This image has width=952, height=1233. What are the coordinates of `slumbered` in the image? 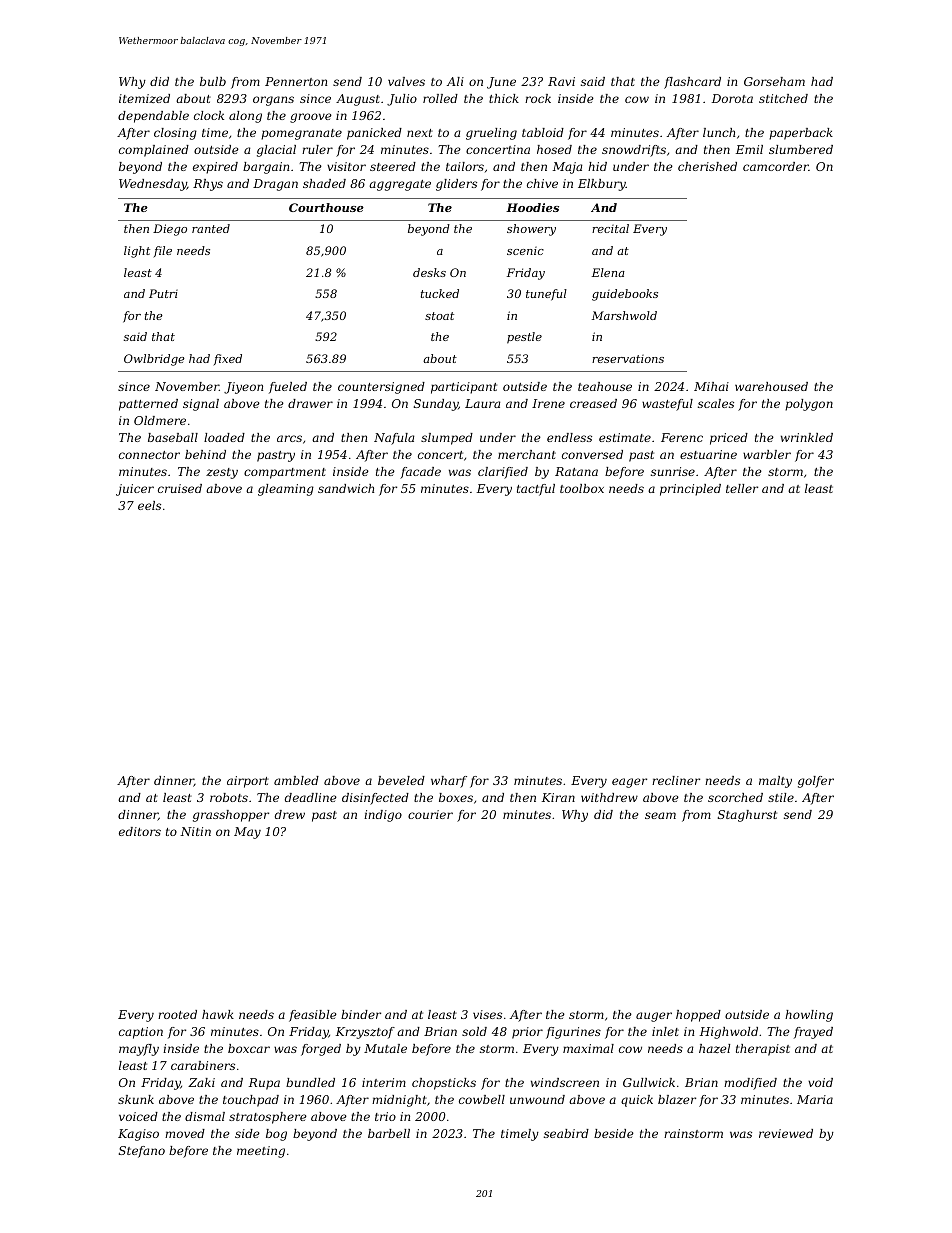 It's located at (801, 149).
